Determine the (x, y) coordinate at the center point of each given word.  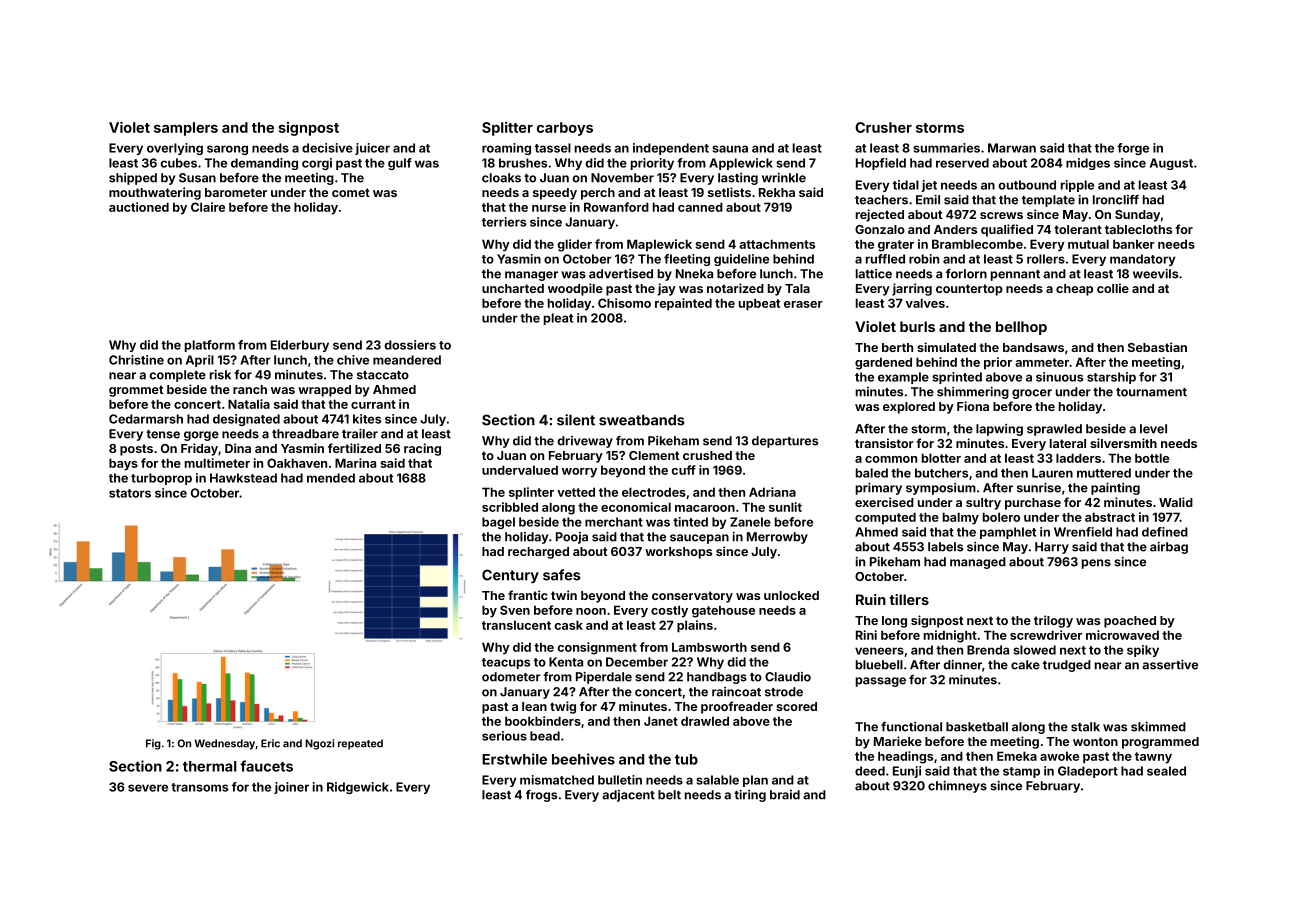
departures (785, 442)
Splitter (507, 129)
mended (331, 478)
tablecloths (1138, 229)
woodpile (575, 289)
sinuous (1059, 377)
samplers (186, 129)
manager (531, 276)
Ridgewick (358, 788)
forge (1133, 149)
